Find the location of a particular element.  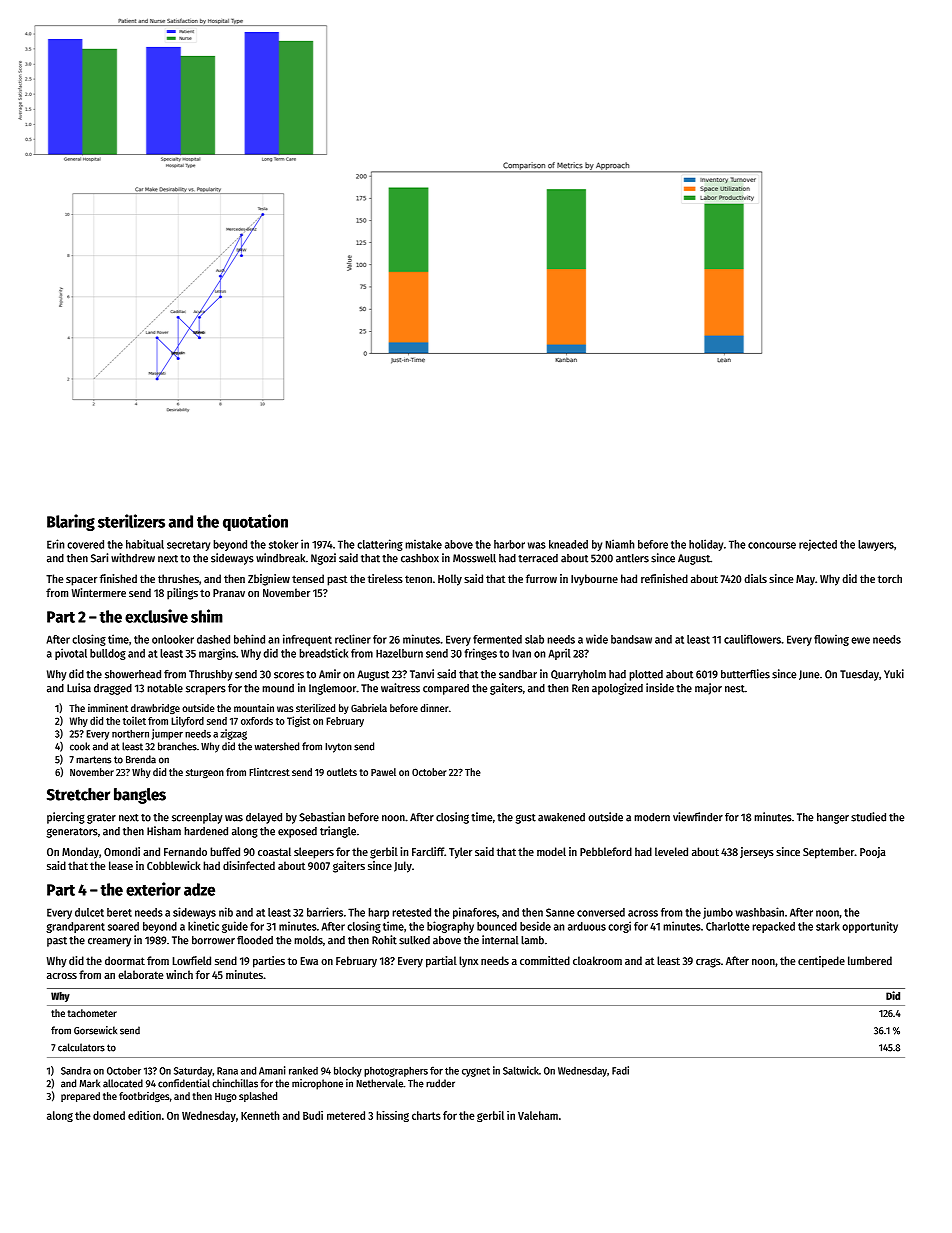

Gorsewick is located at coordinates (95, 1030).
